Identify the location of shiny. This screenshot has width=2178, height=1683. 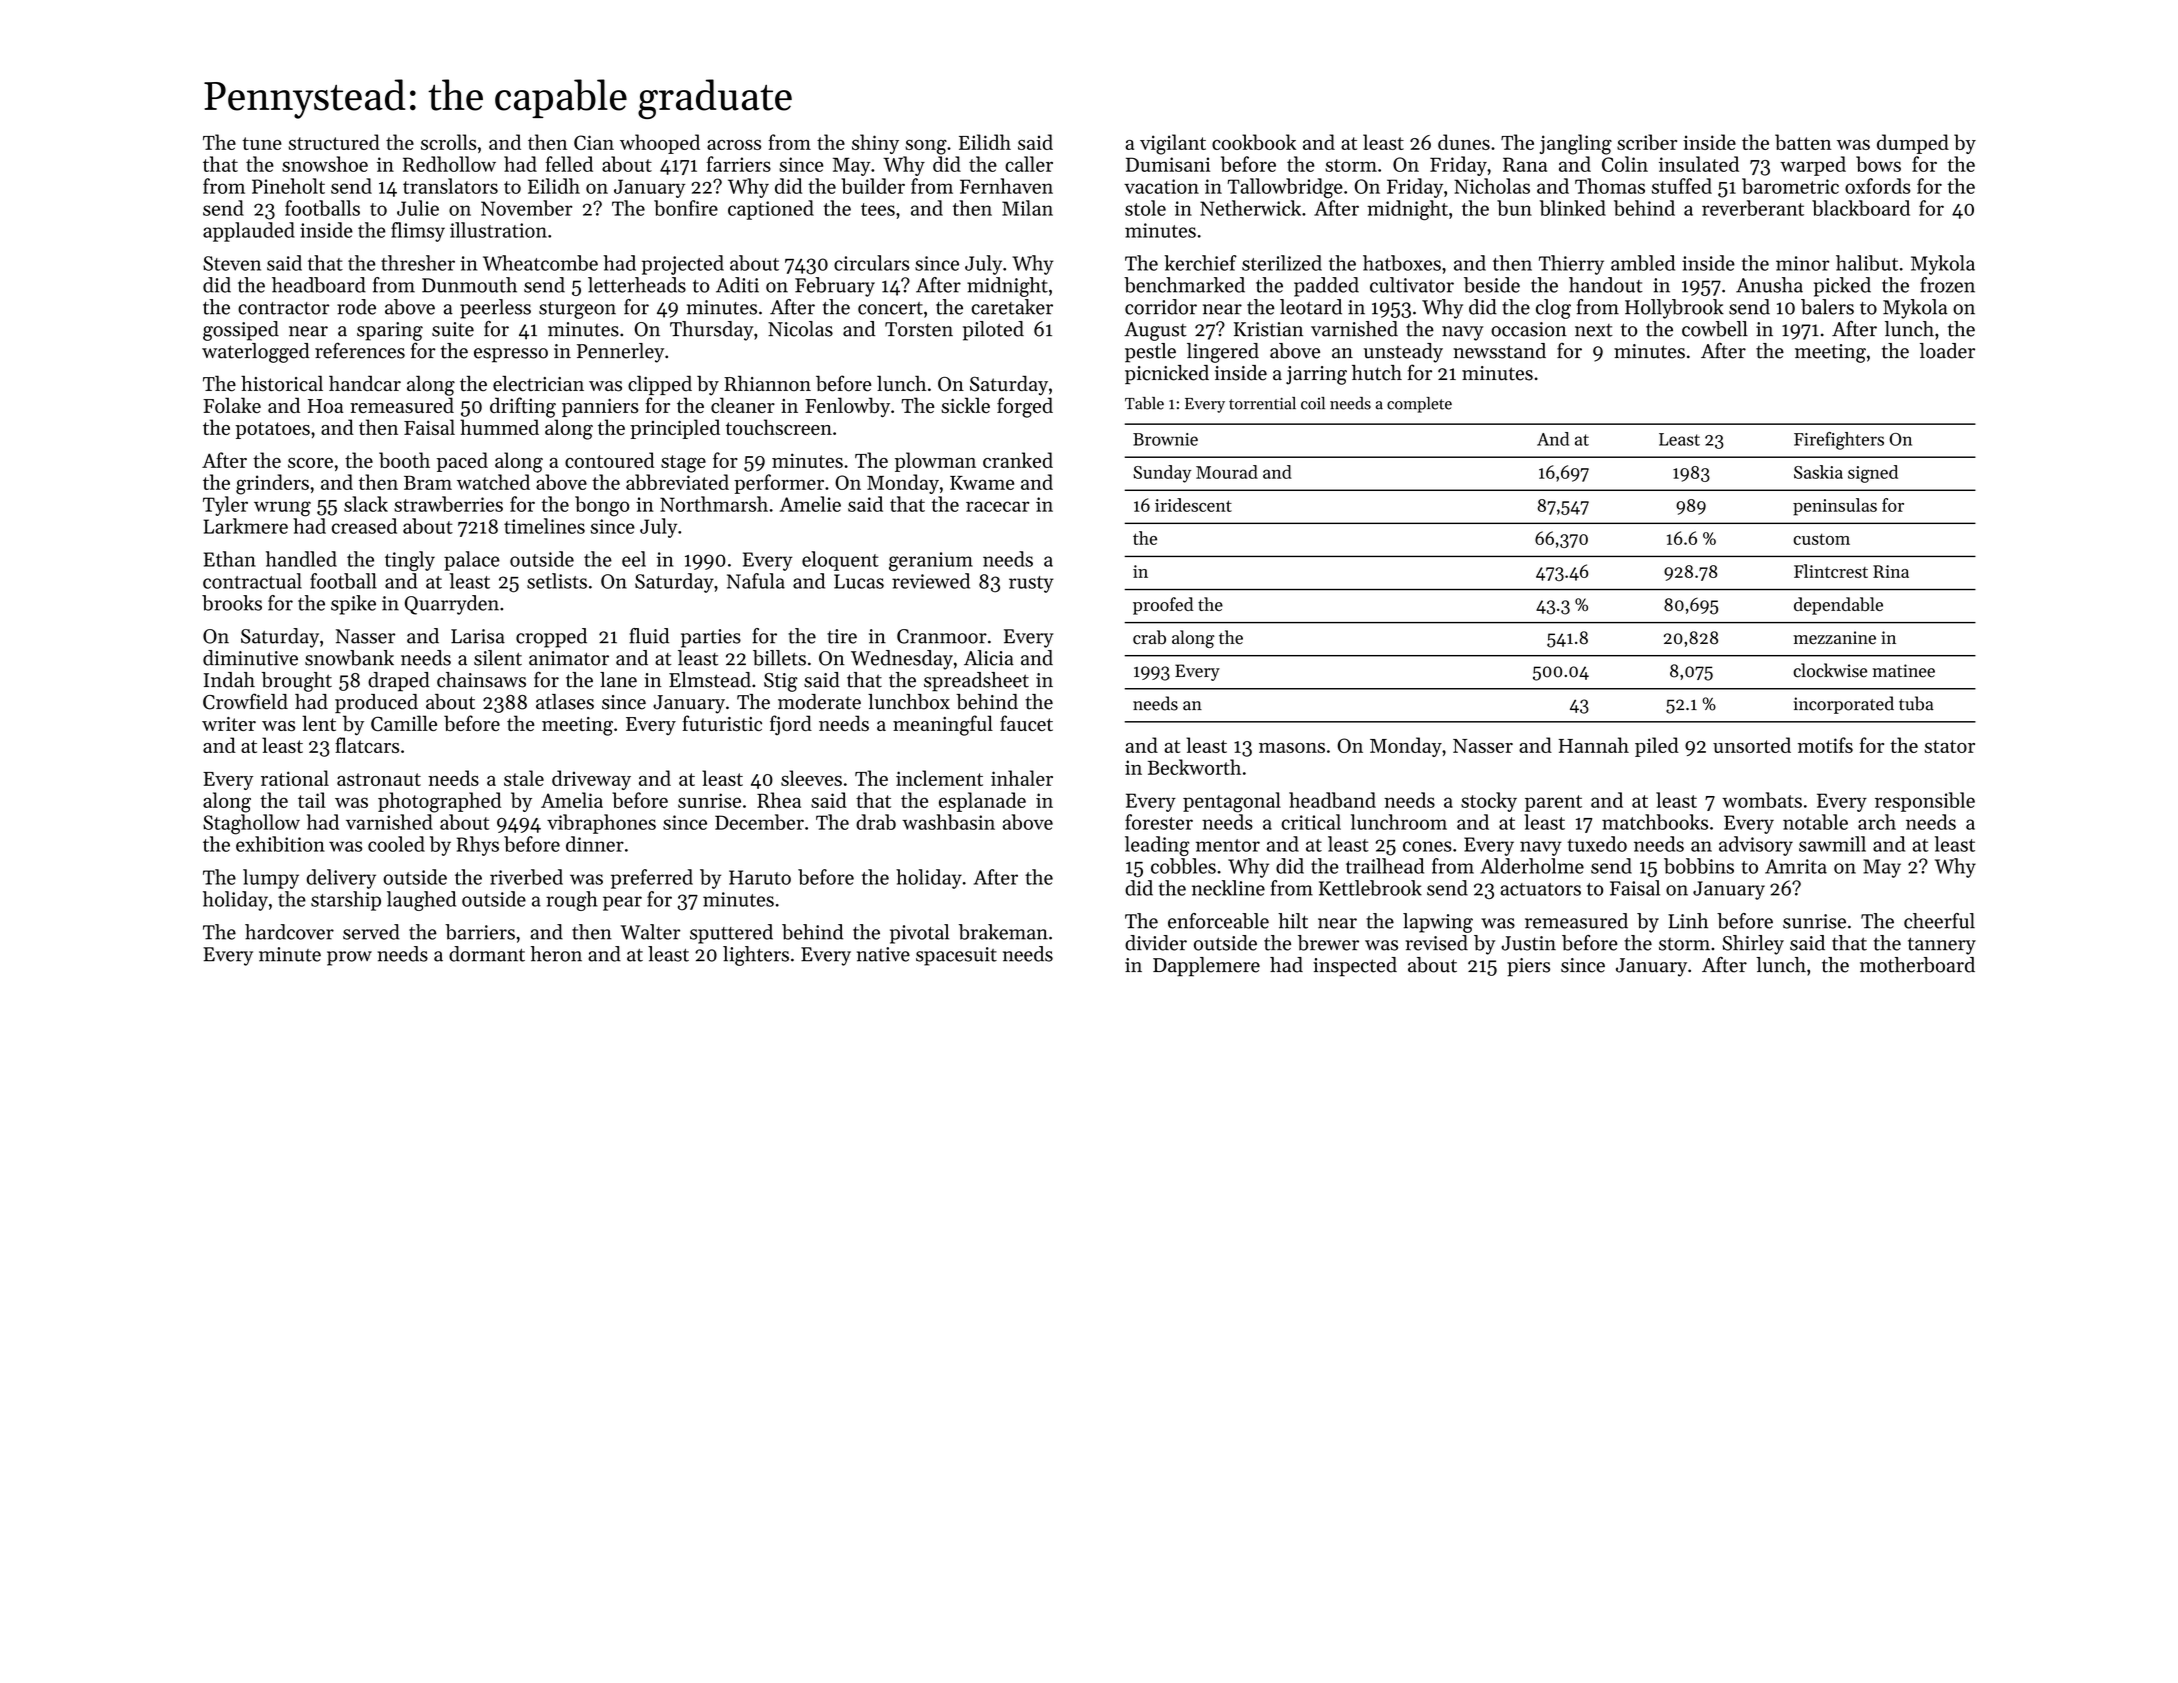
(875, 144).
